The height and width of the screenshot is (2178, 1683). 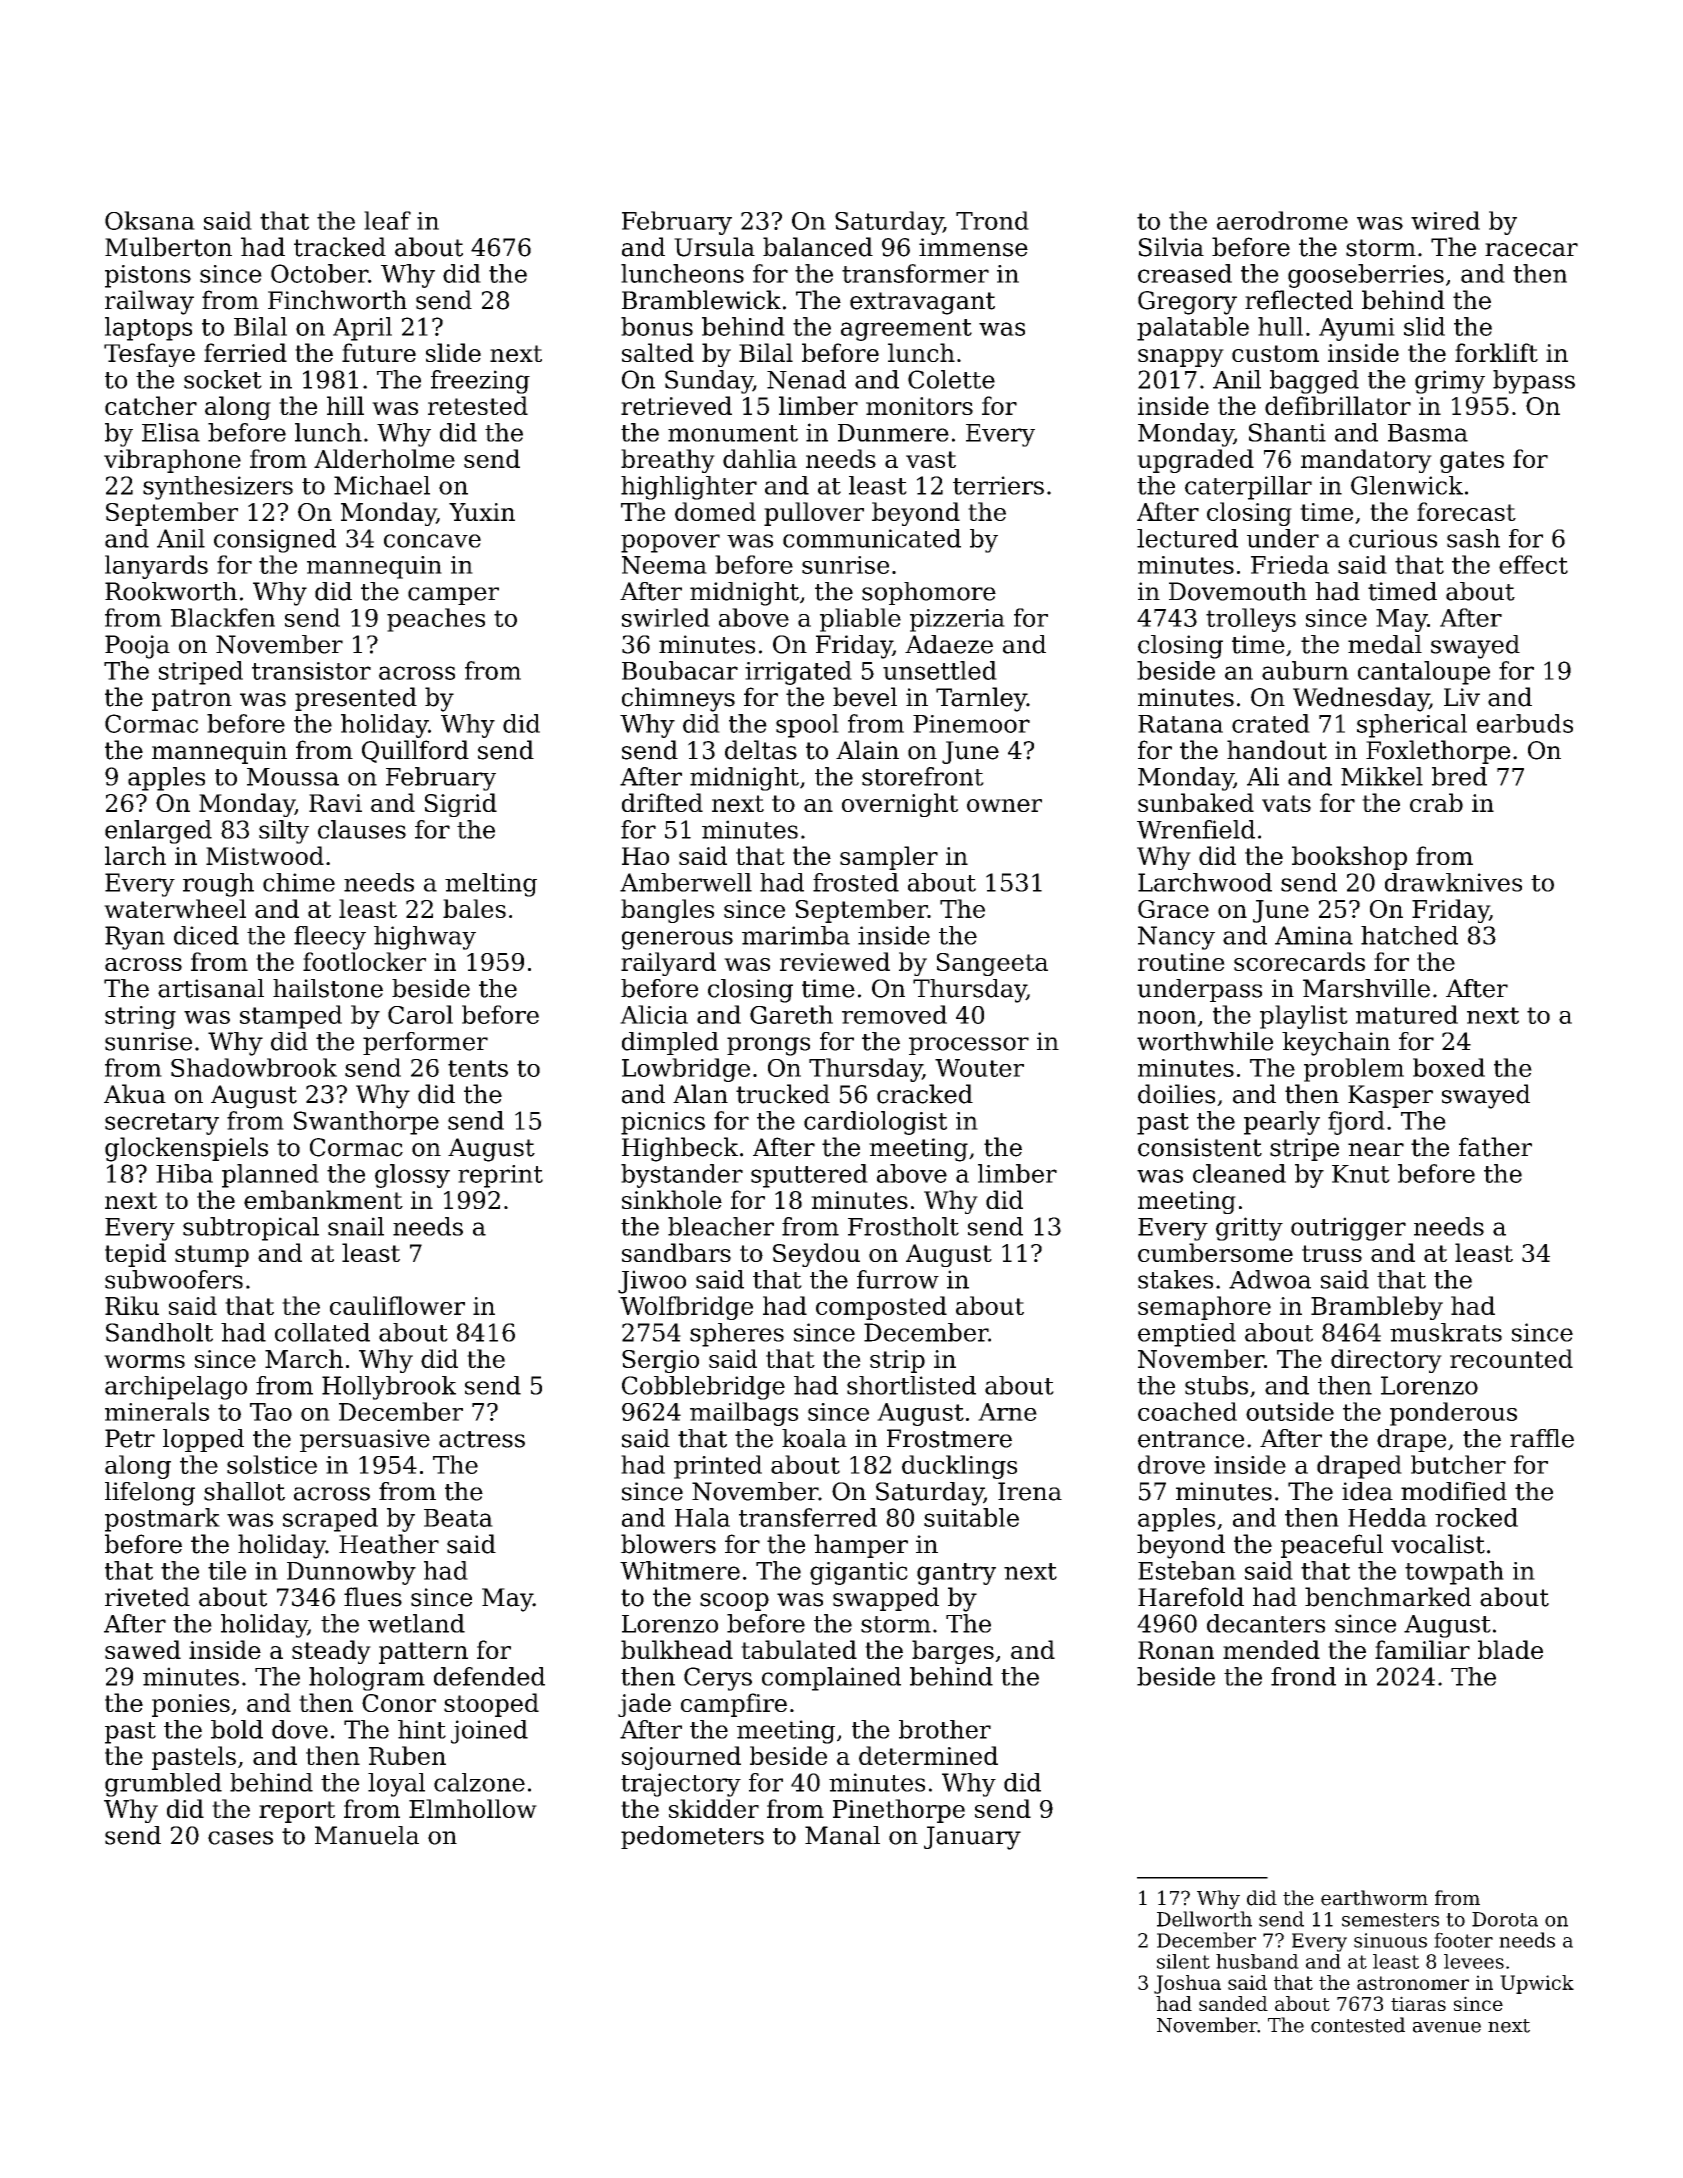 What do you see at coordinates (387, 220) in the screenshot?
I see `leaf` at bounding box center [387, 220].
